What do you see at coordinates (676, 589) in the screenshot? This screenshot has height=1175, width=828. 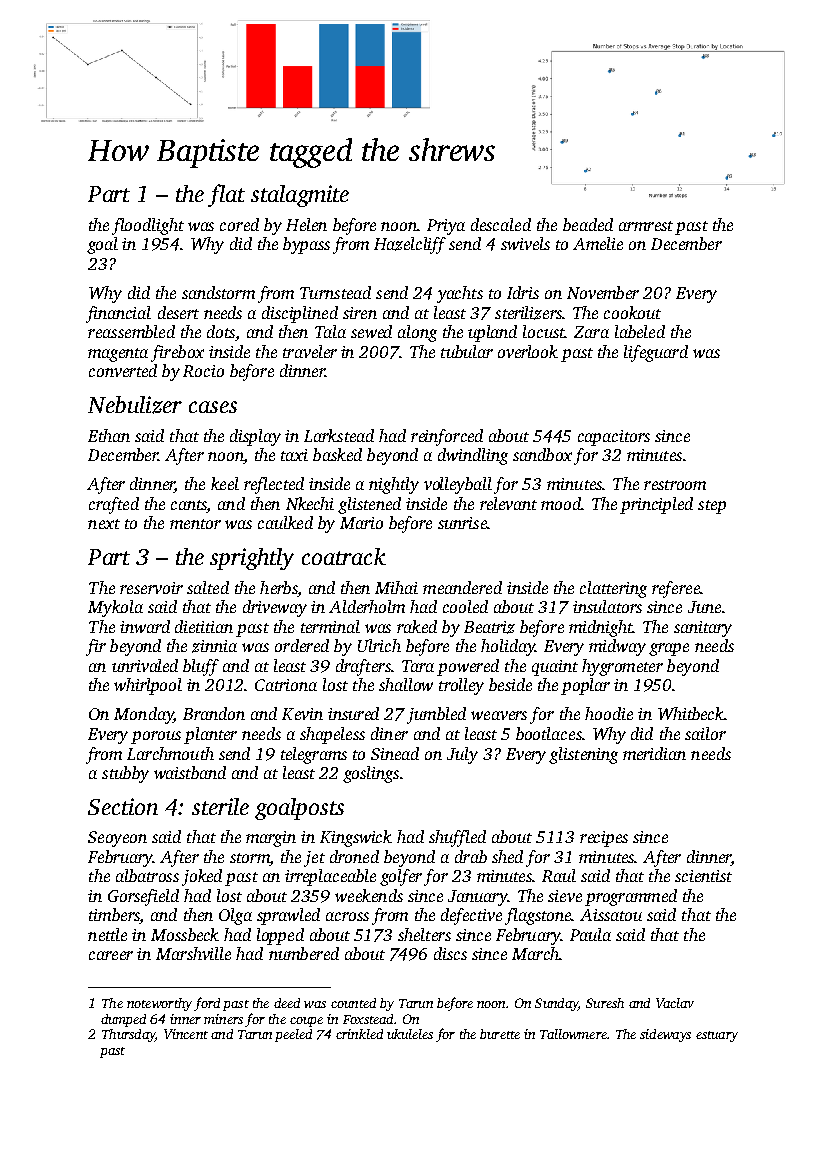 I see `referee` at bounding box center [676, 589].
